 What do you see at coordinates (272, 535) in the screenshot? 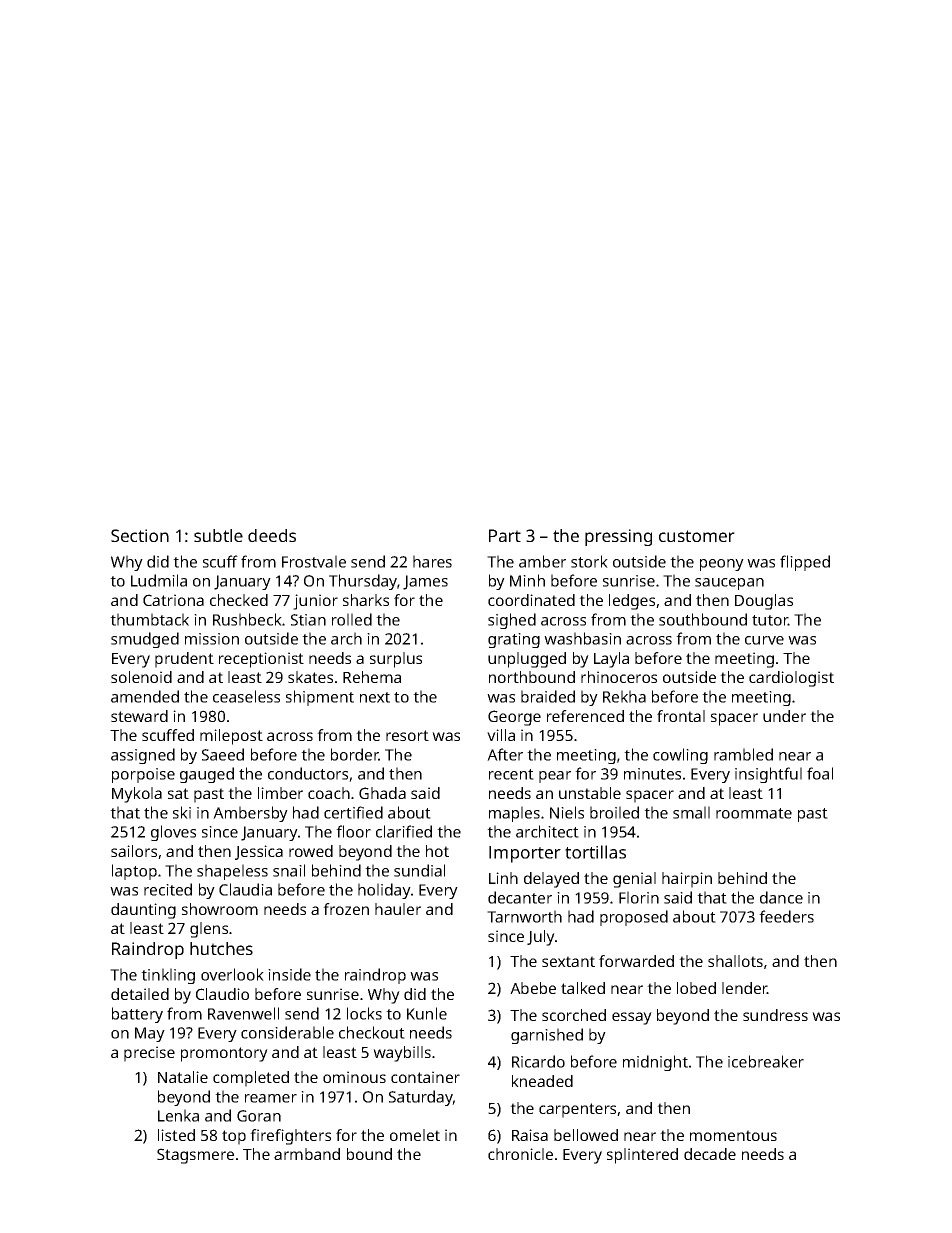
I see `deeds` at bounding box center [272, 535].
